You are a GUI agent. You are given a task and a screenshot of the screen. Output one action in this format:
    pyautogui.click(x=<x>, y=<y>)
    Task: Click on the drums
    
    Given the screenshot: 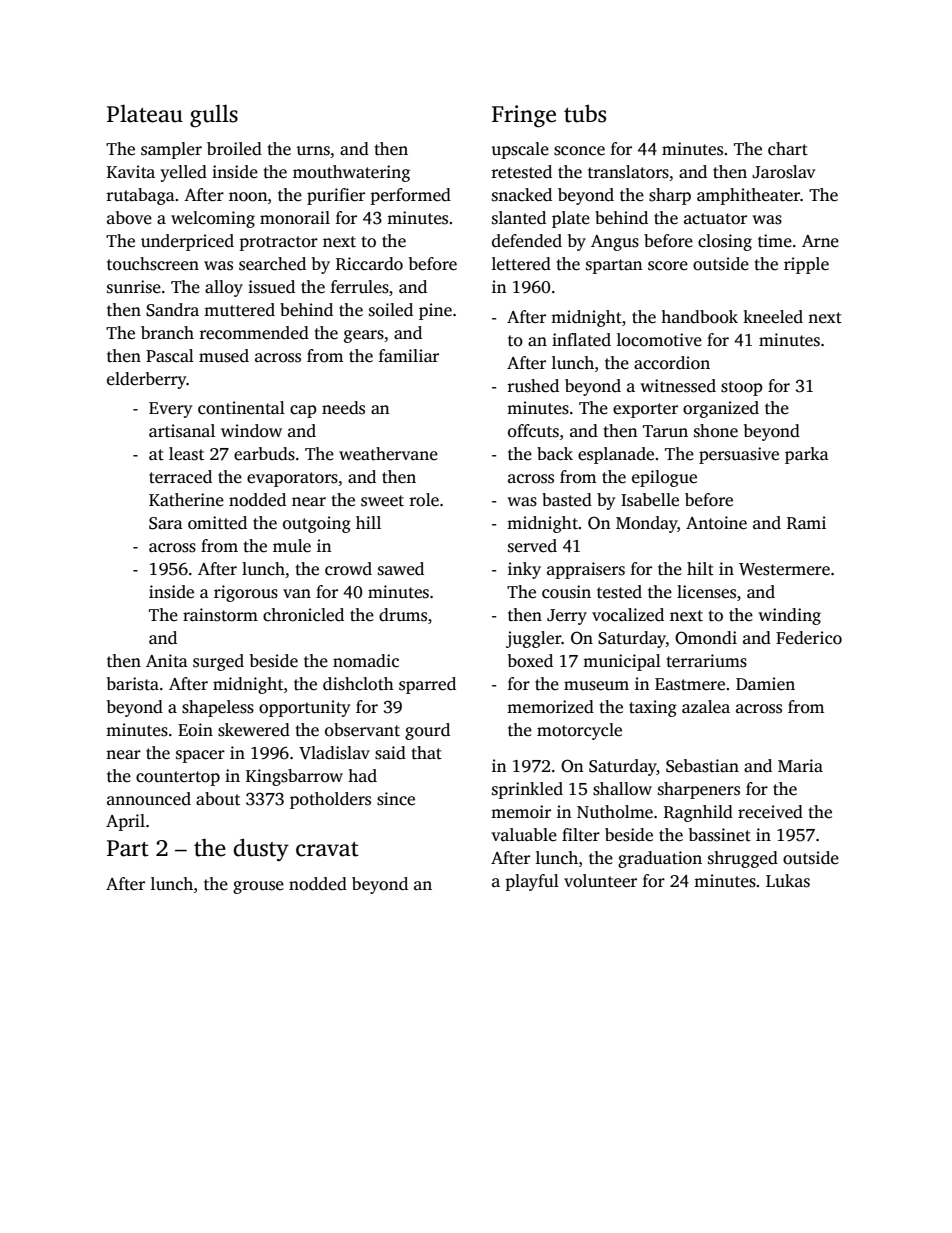 What is the action you would take?
    pyautogui.click(x=403, y=615)
